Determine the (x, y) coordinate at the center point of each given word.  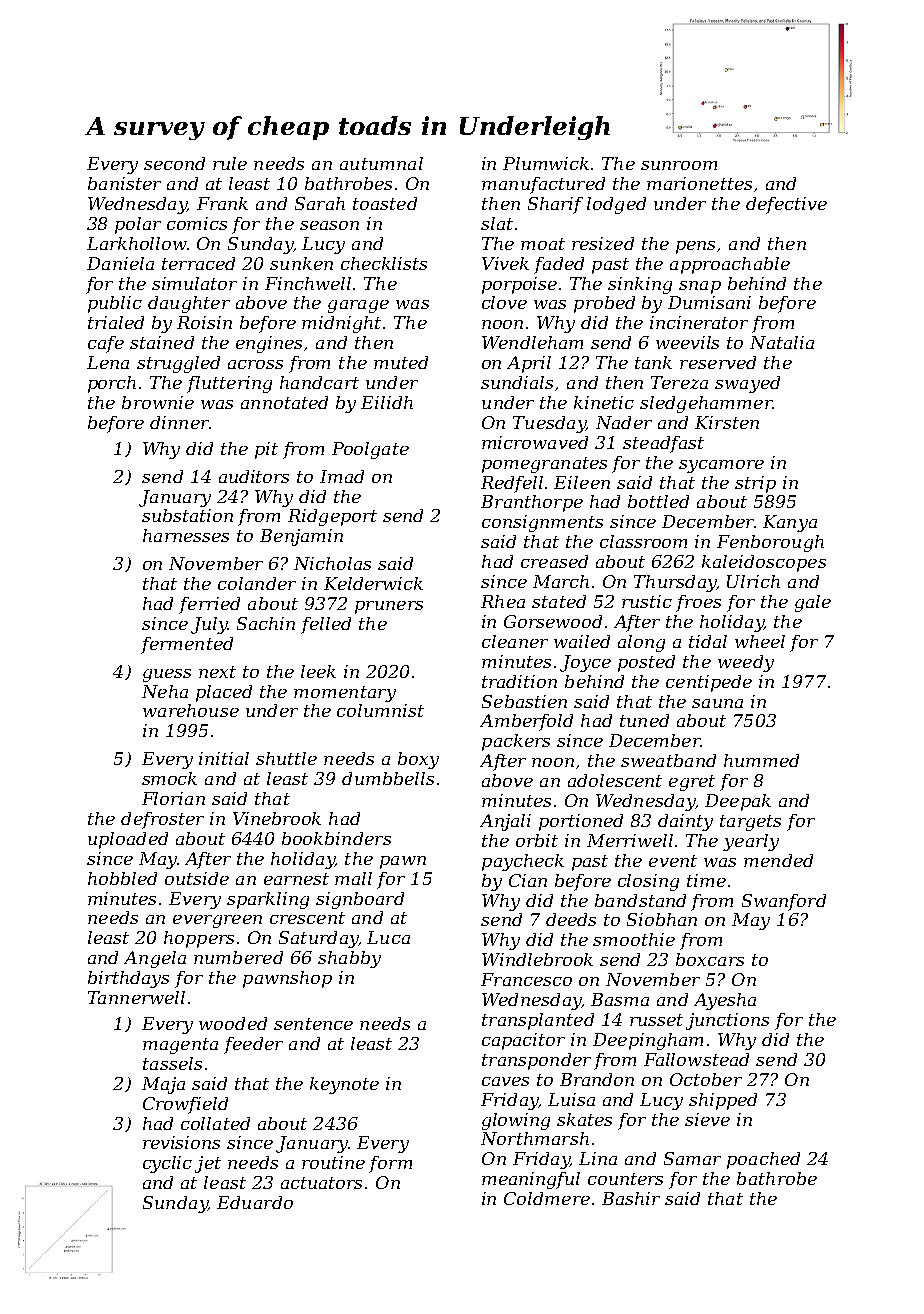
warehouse (191, 710)
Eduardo (255, 1202)
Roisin (204, 322)
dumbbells (388, 778)
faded (559, 265)
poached (763, 1160)
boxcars (710, 959)
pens (695, 247)
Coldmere (547, 1198)
